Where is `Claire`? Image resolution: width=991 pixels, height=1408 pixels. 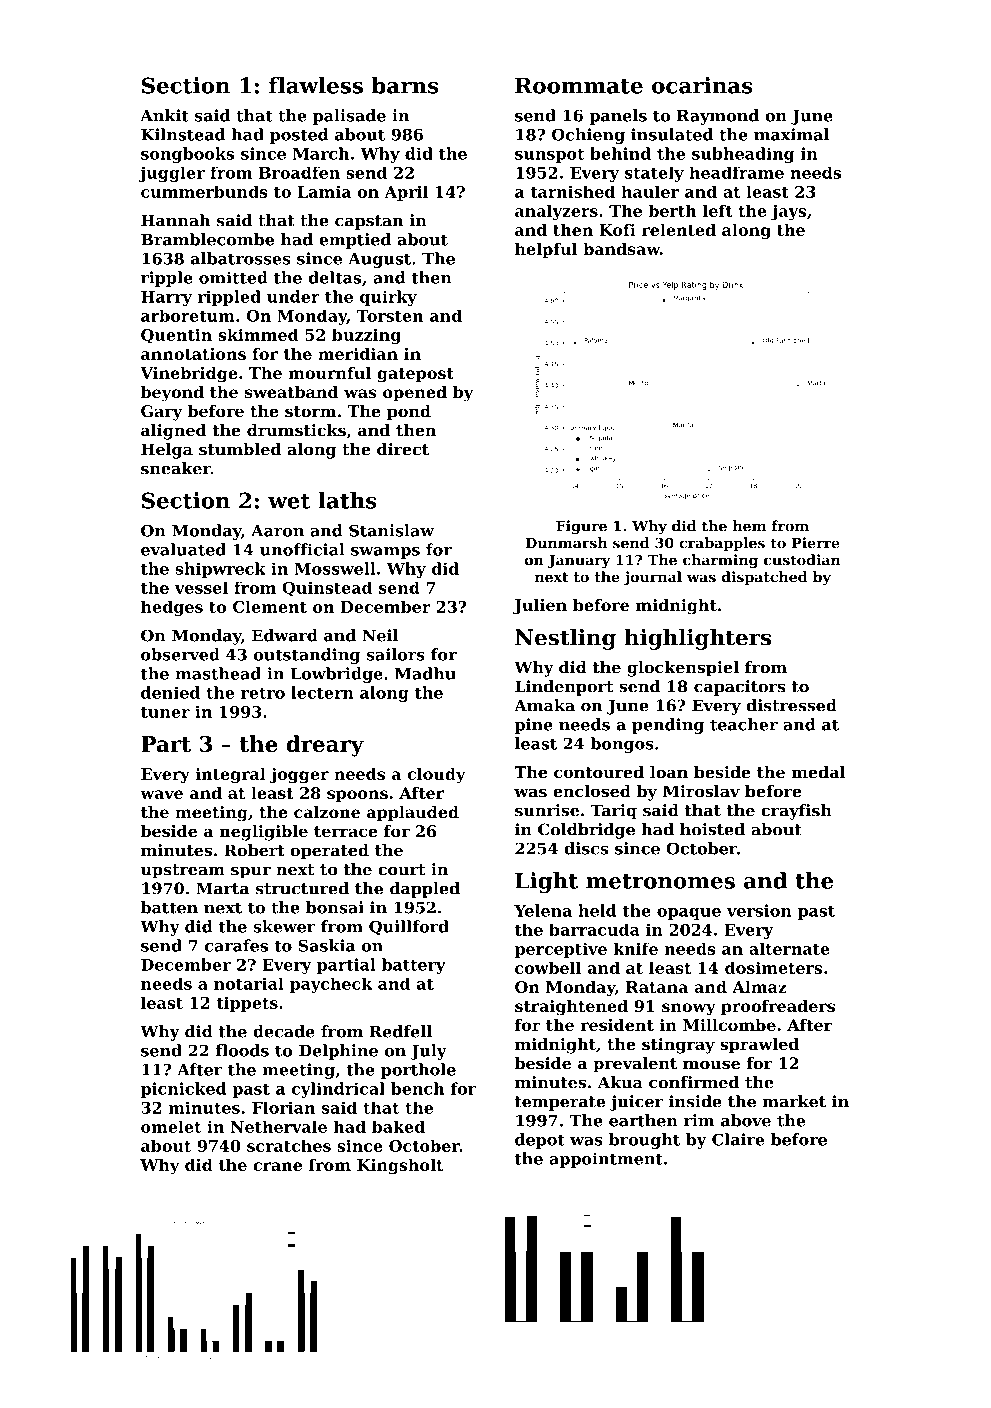 Claire is located at coordinates (738, 1139).
